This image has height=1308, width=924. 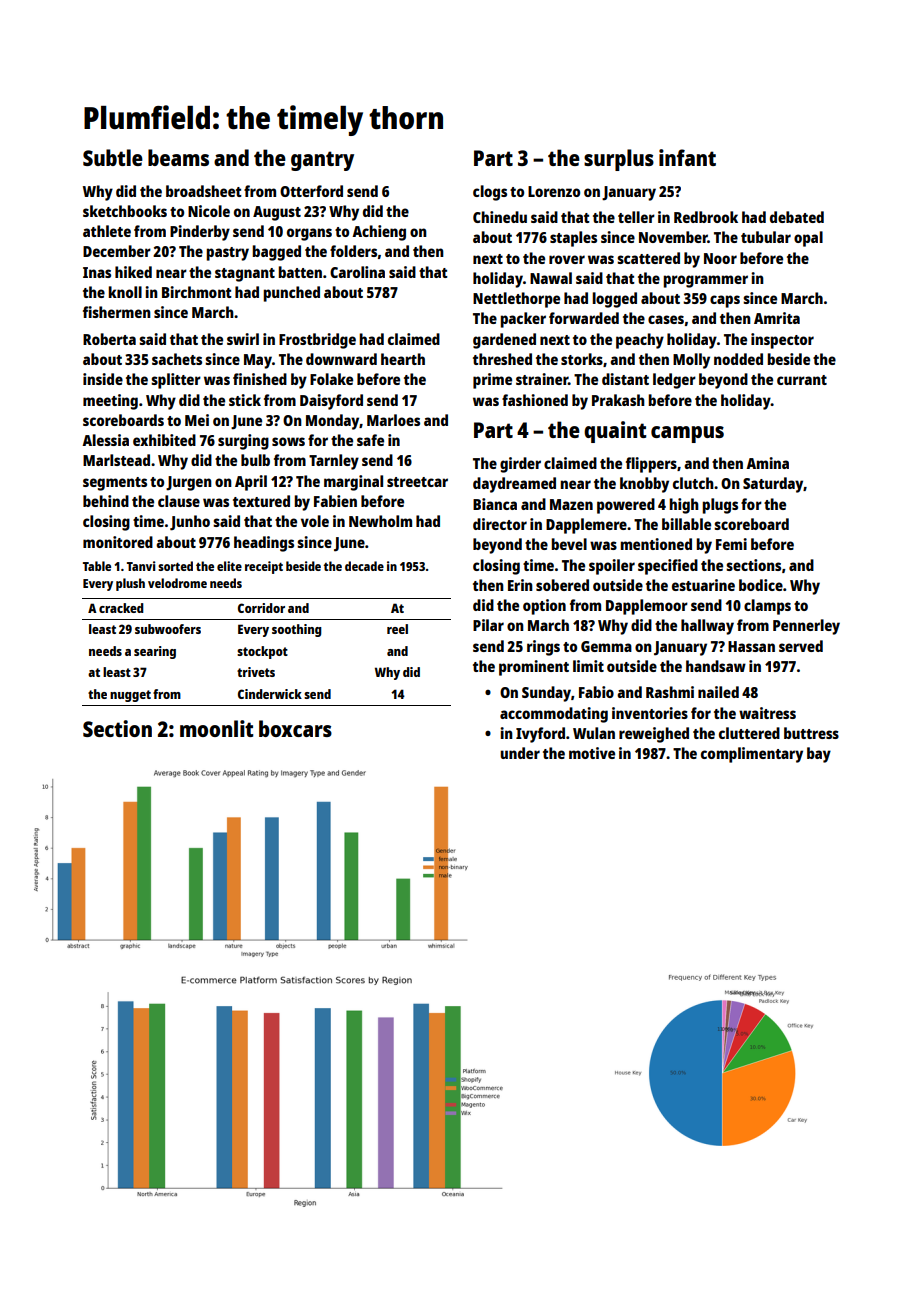 I want to click on cracked, so click(x=121, y=608).
